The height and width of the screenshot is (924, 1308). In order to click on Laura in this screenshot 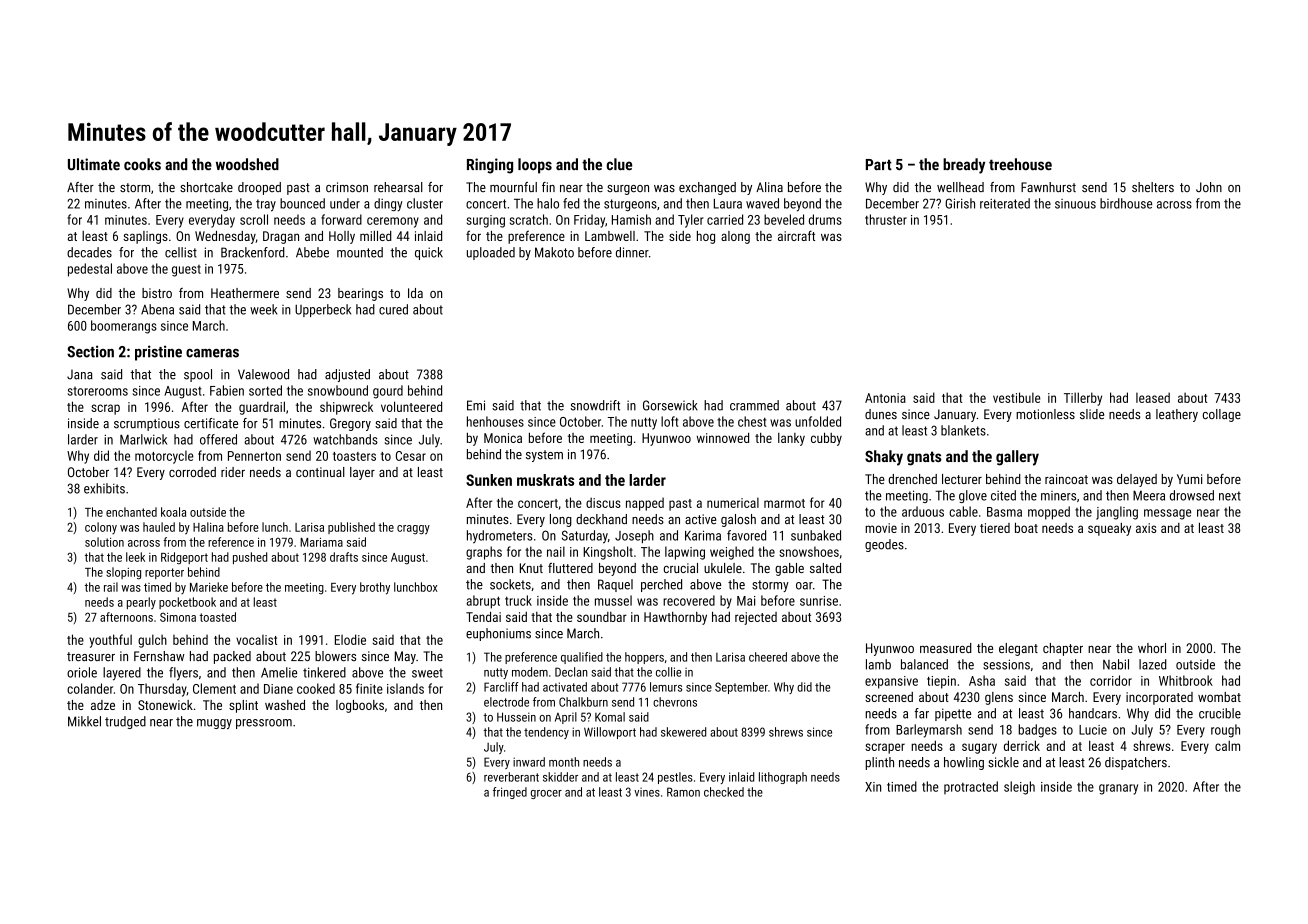, I will do `click(728, 204)`.
